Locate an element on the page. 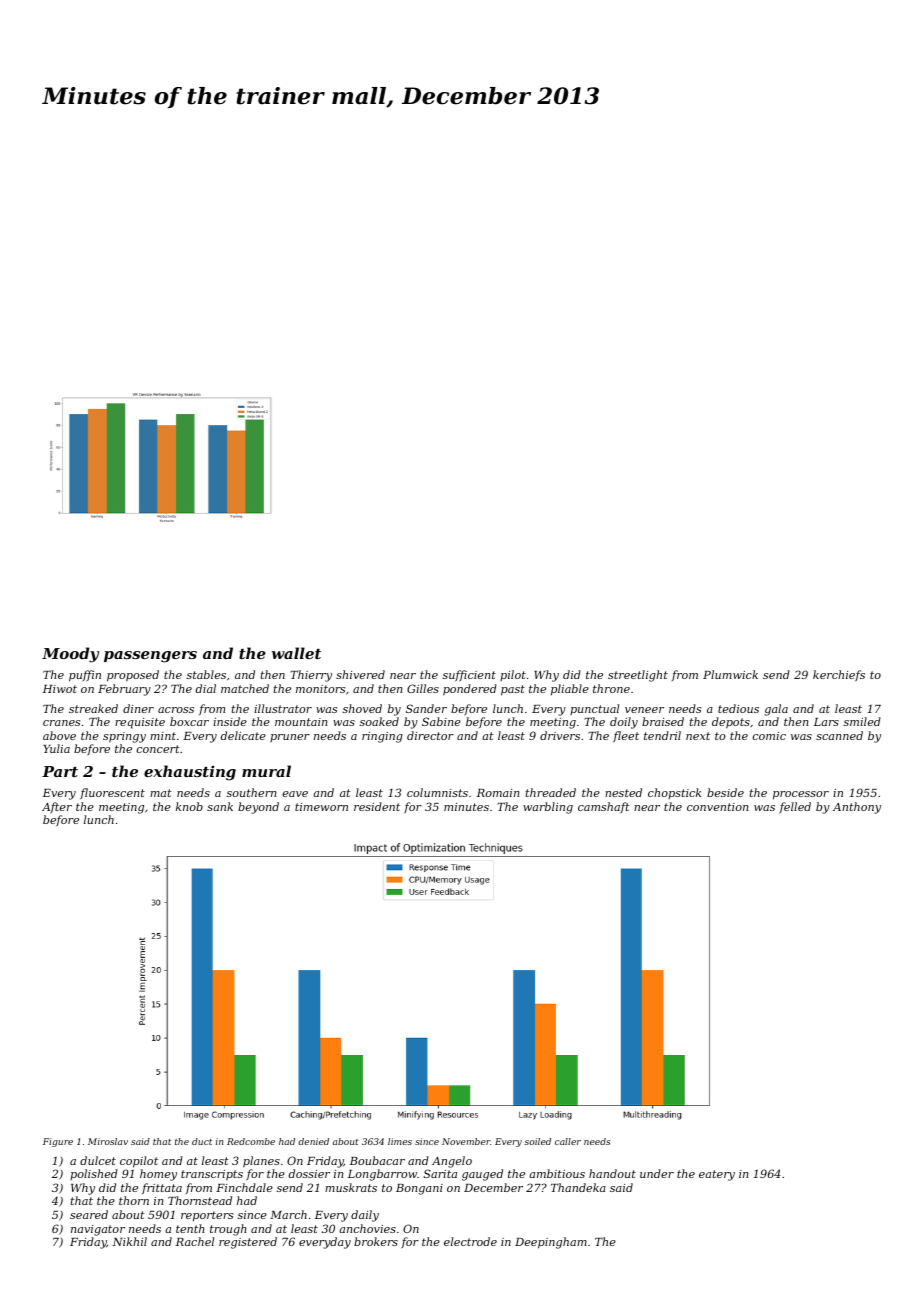 The image size is (924, 1308). convention is located at coordinates (717, 807).
